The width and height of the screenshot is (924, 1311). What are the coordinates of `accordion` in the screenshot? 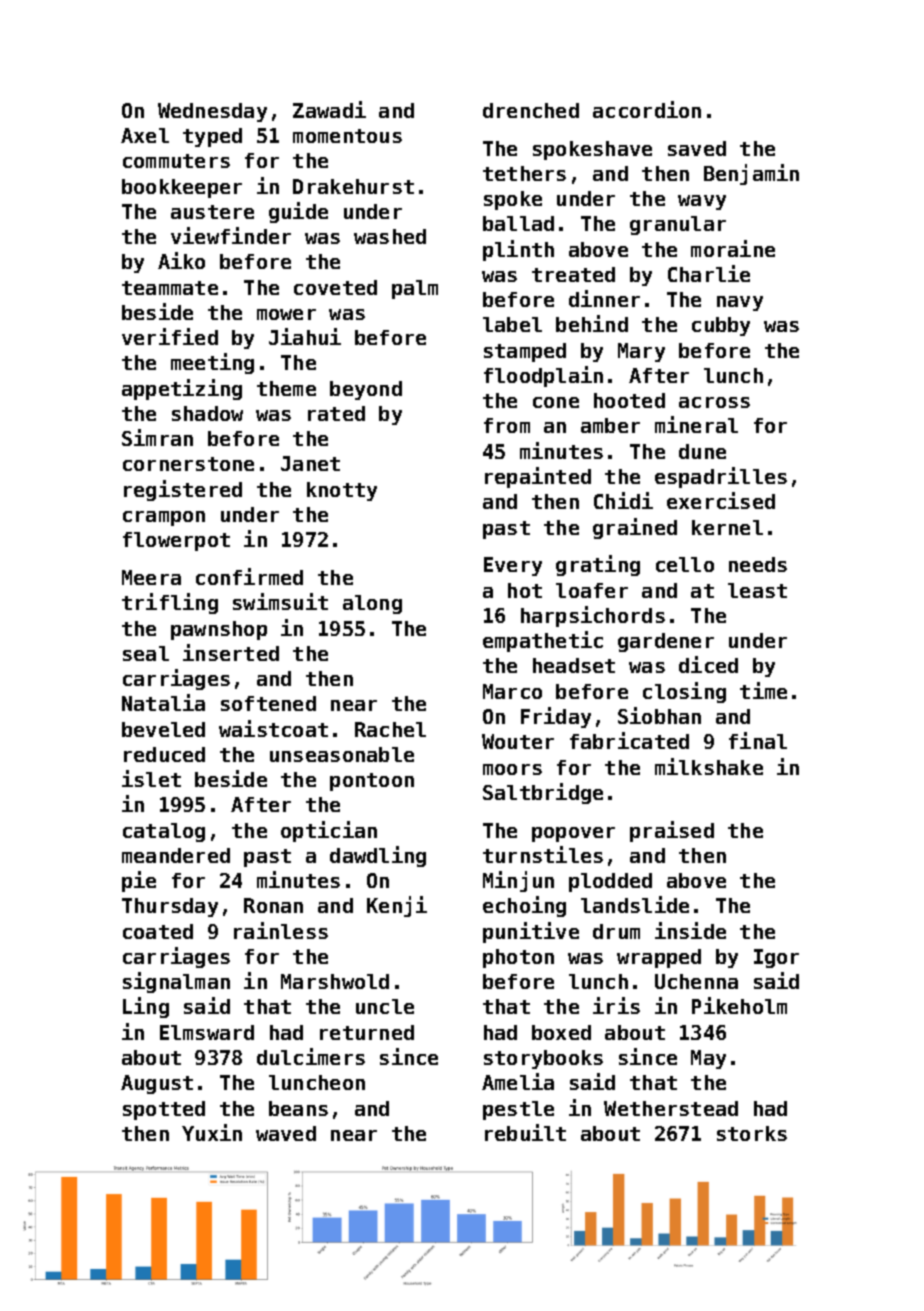 It's located at (647, 109).
